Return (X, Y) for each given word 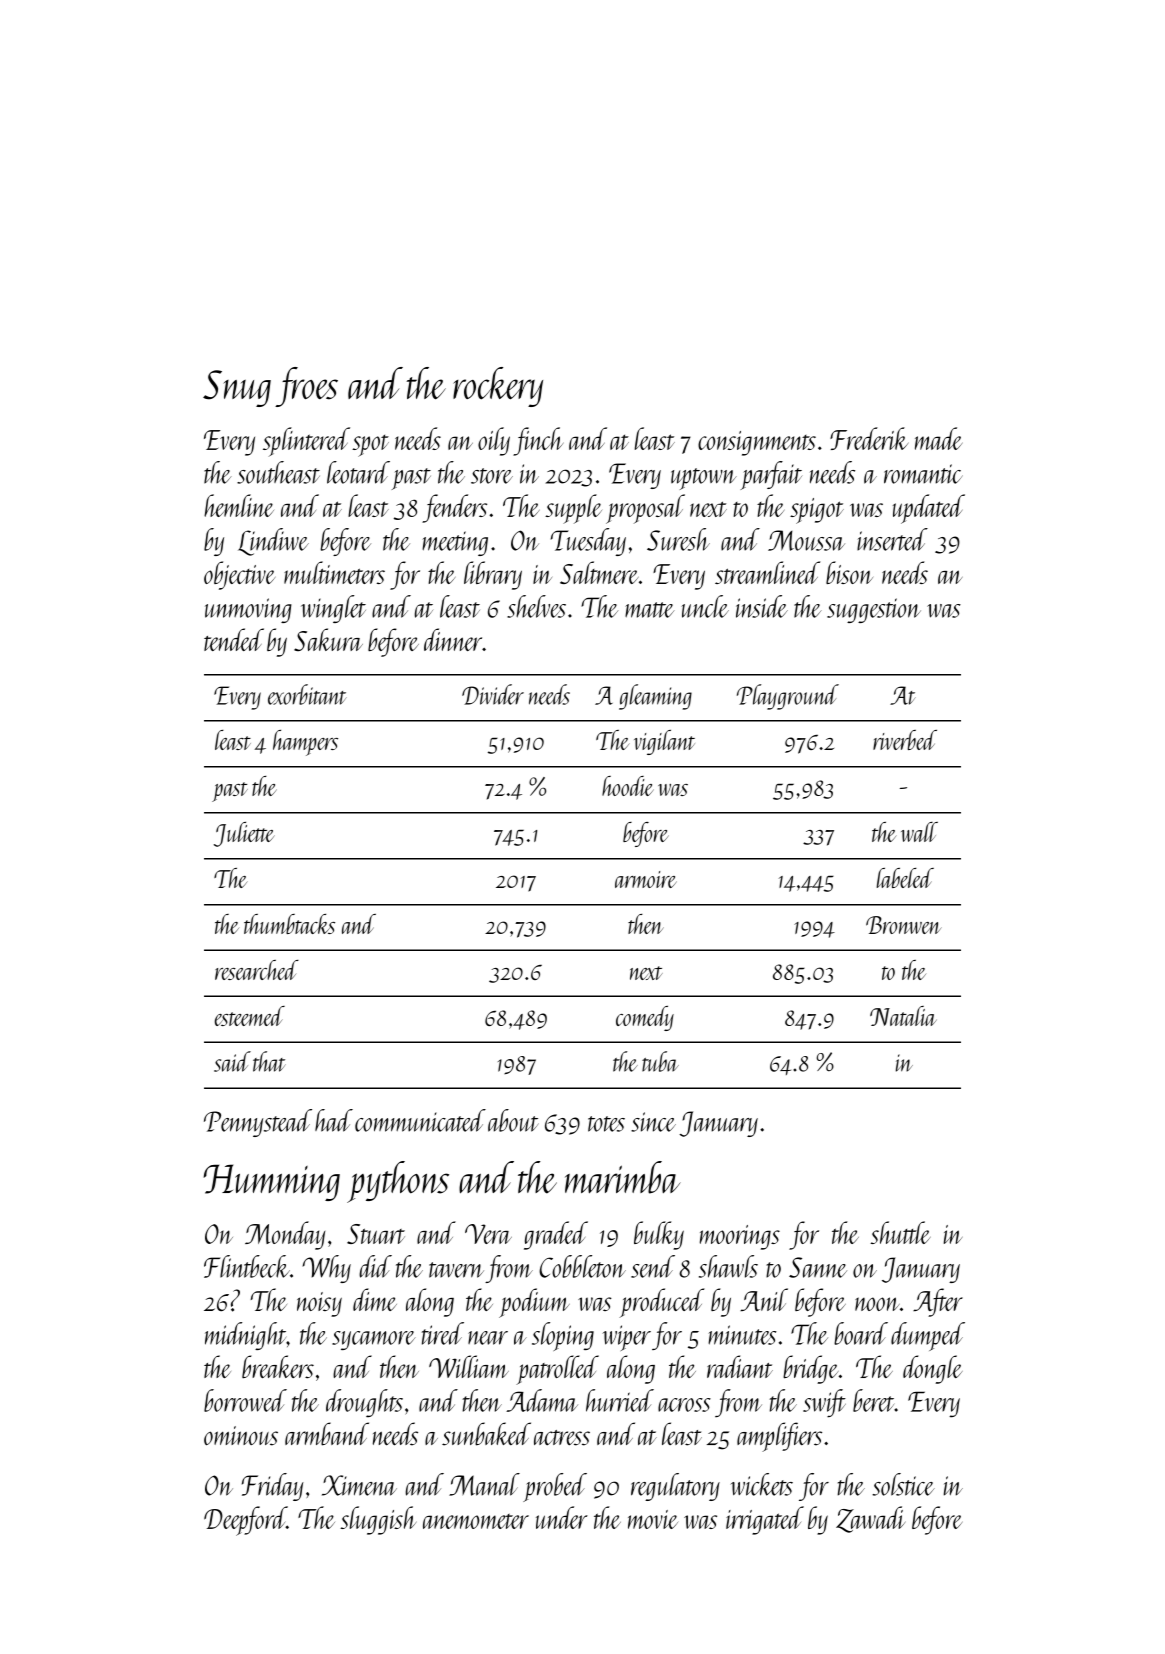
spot (370, 446)
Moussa (806, 540)
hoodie (628, 786)
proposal (645, 509)
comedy (645, 1018)
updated (929, 509)
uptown (704, 479)
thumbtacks (289, 924)
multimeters (334, 572)
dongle (933, 1369)
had (334, 1120)
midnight (246, 1336)
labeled (905, 878)
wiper (626, 1338)
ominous (241, 1436)
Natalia (903, 1016)
